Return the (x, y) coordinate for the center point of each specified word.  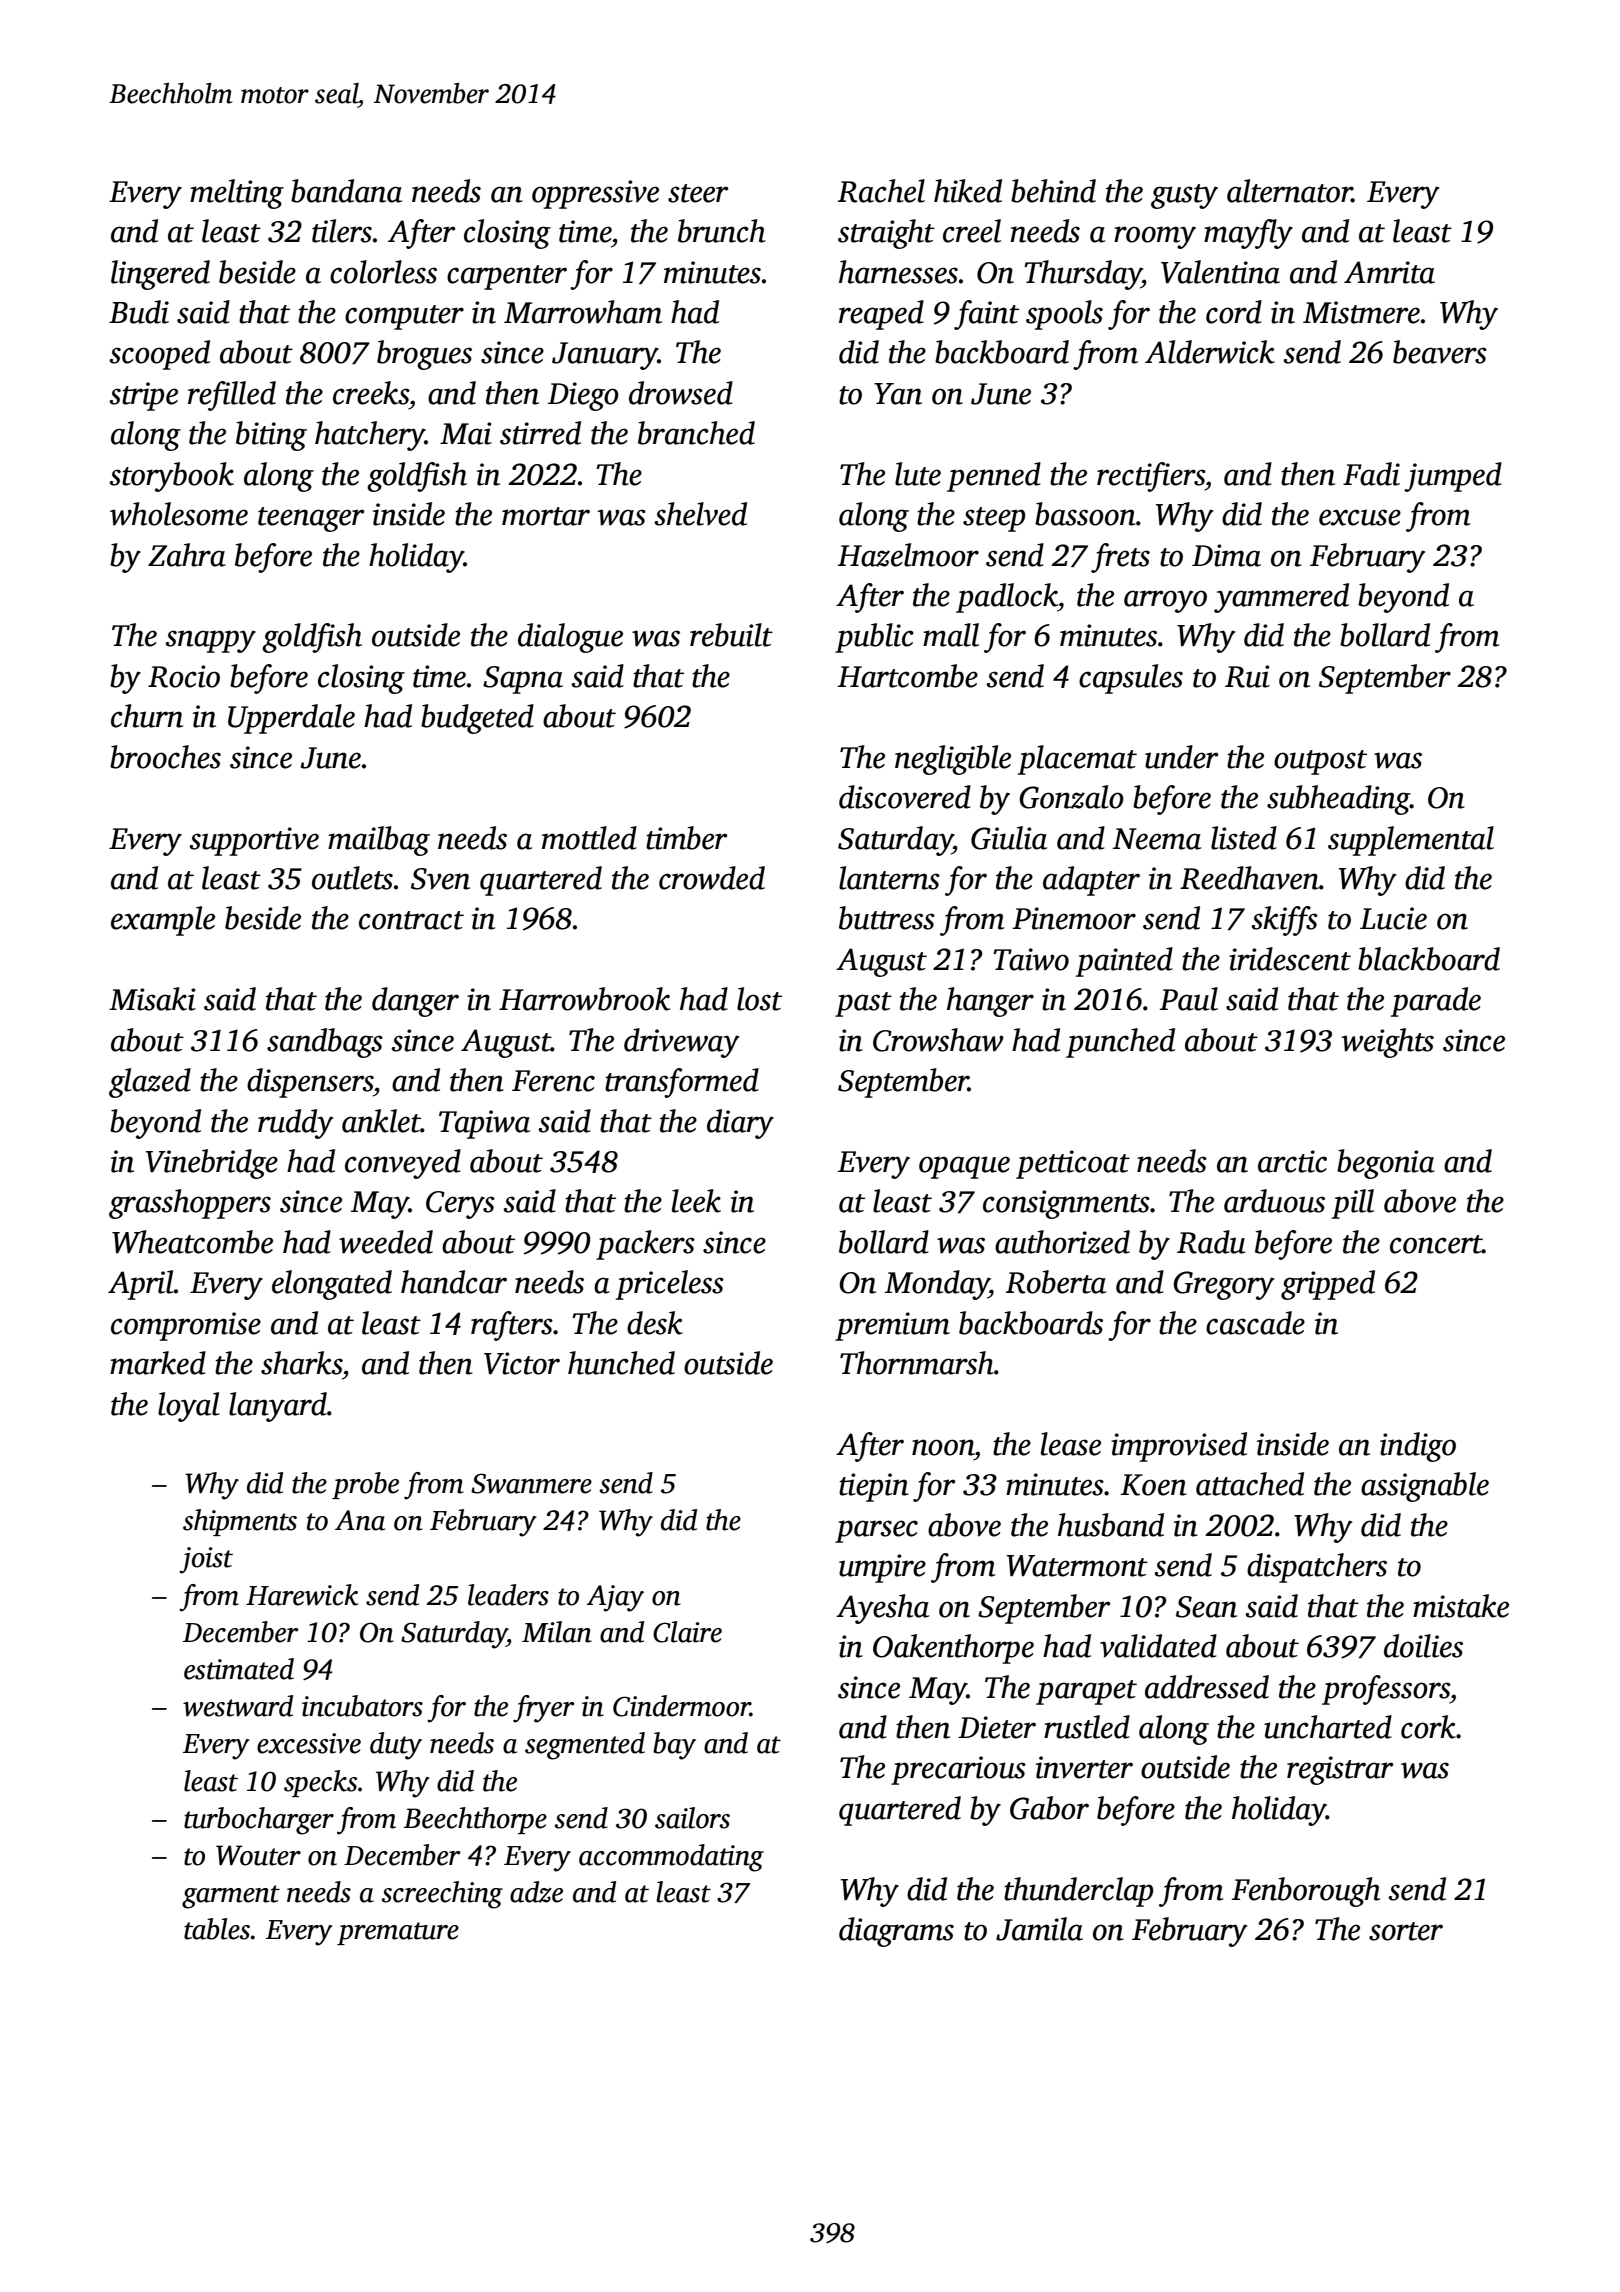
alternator (1289, 191)
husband (1111, 1525)
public (874, 638)
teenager (311, 519)
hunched (621, 1363)
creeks (371, 393)
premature (398, 1933)
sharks (301, 1363)
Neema (1157, 839)
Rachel (881, 191)
